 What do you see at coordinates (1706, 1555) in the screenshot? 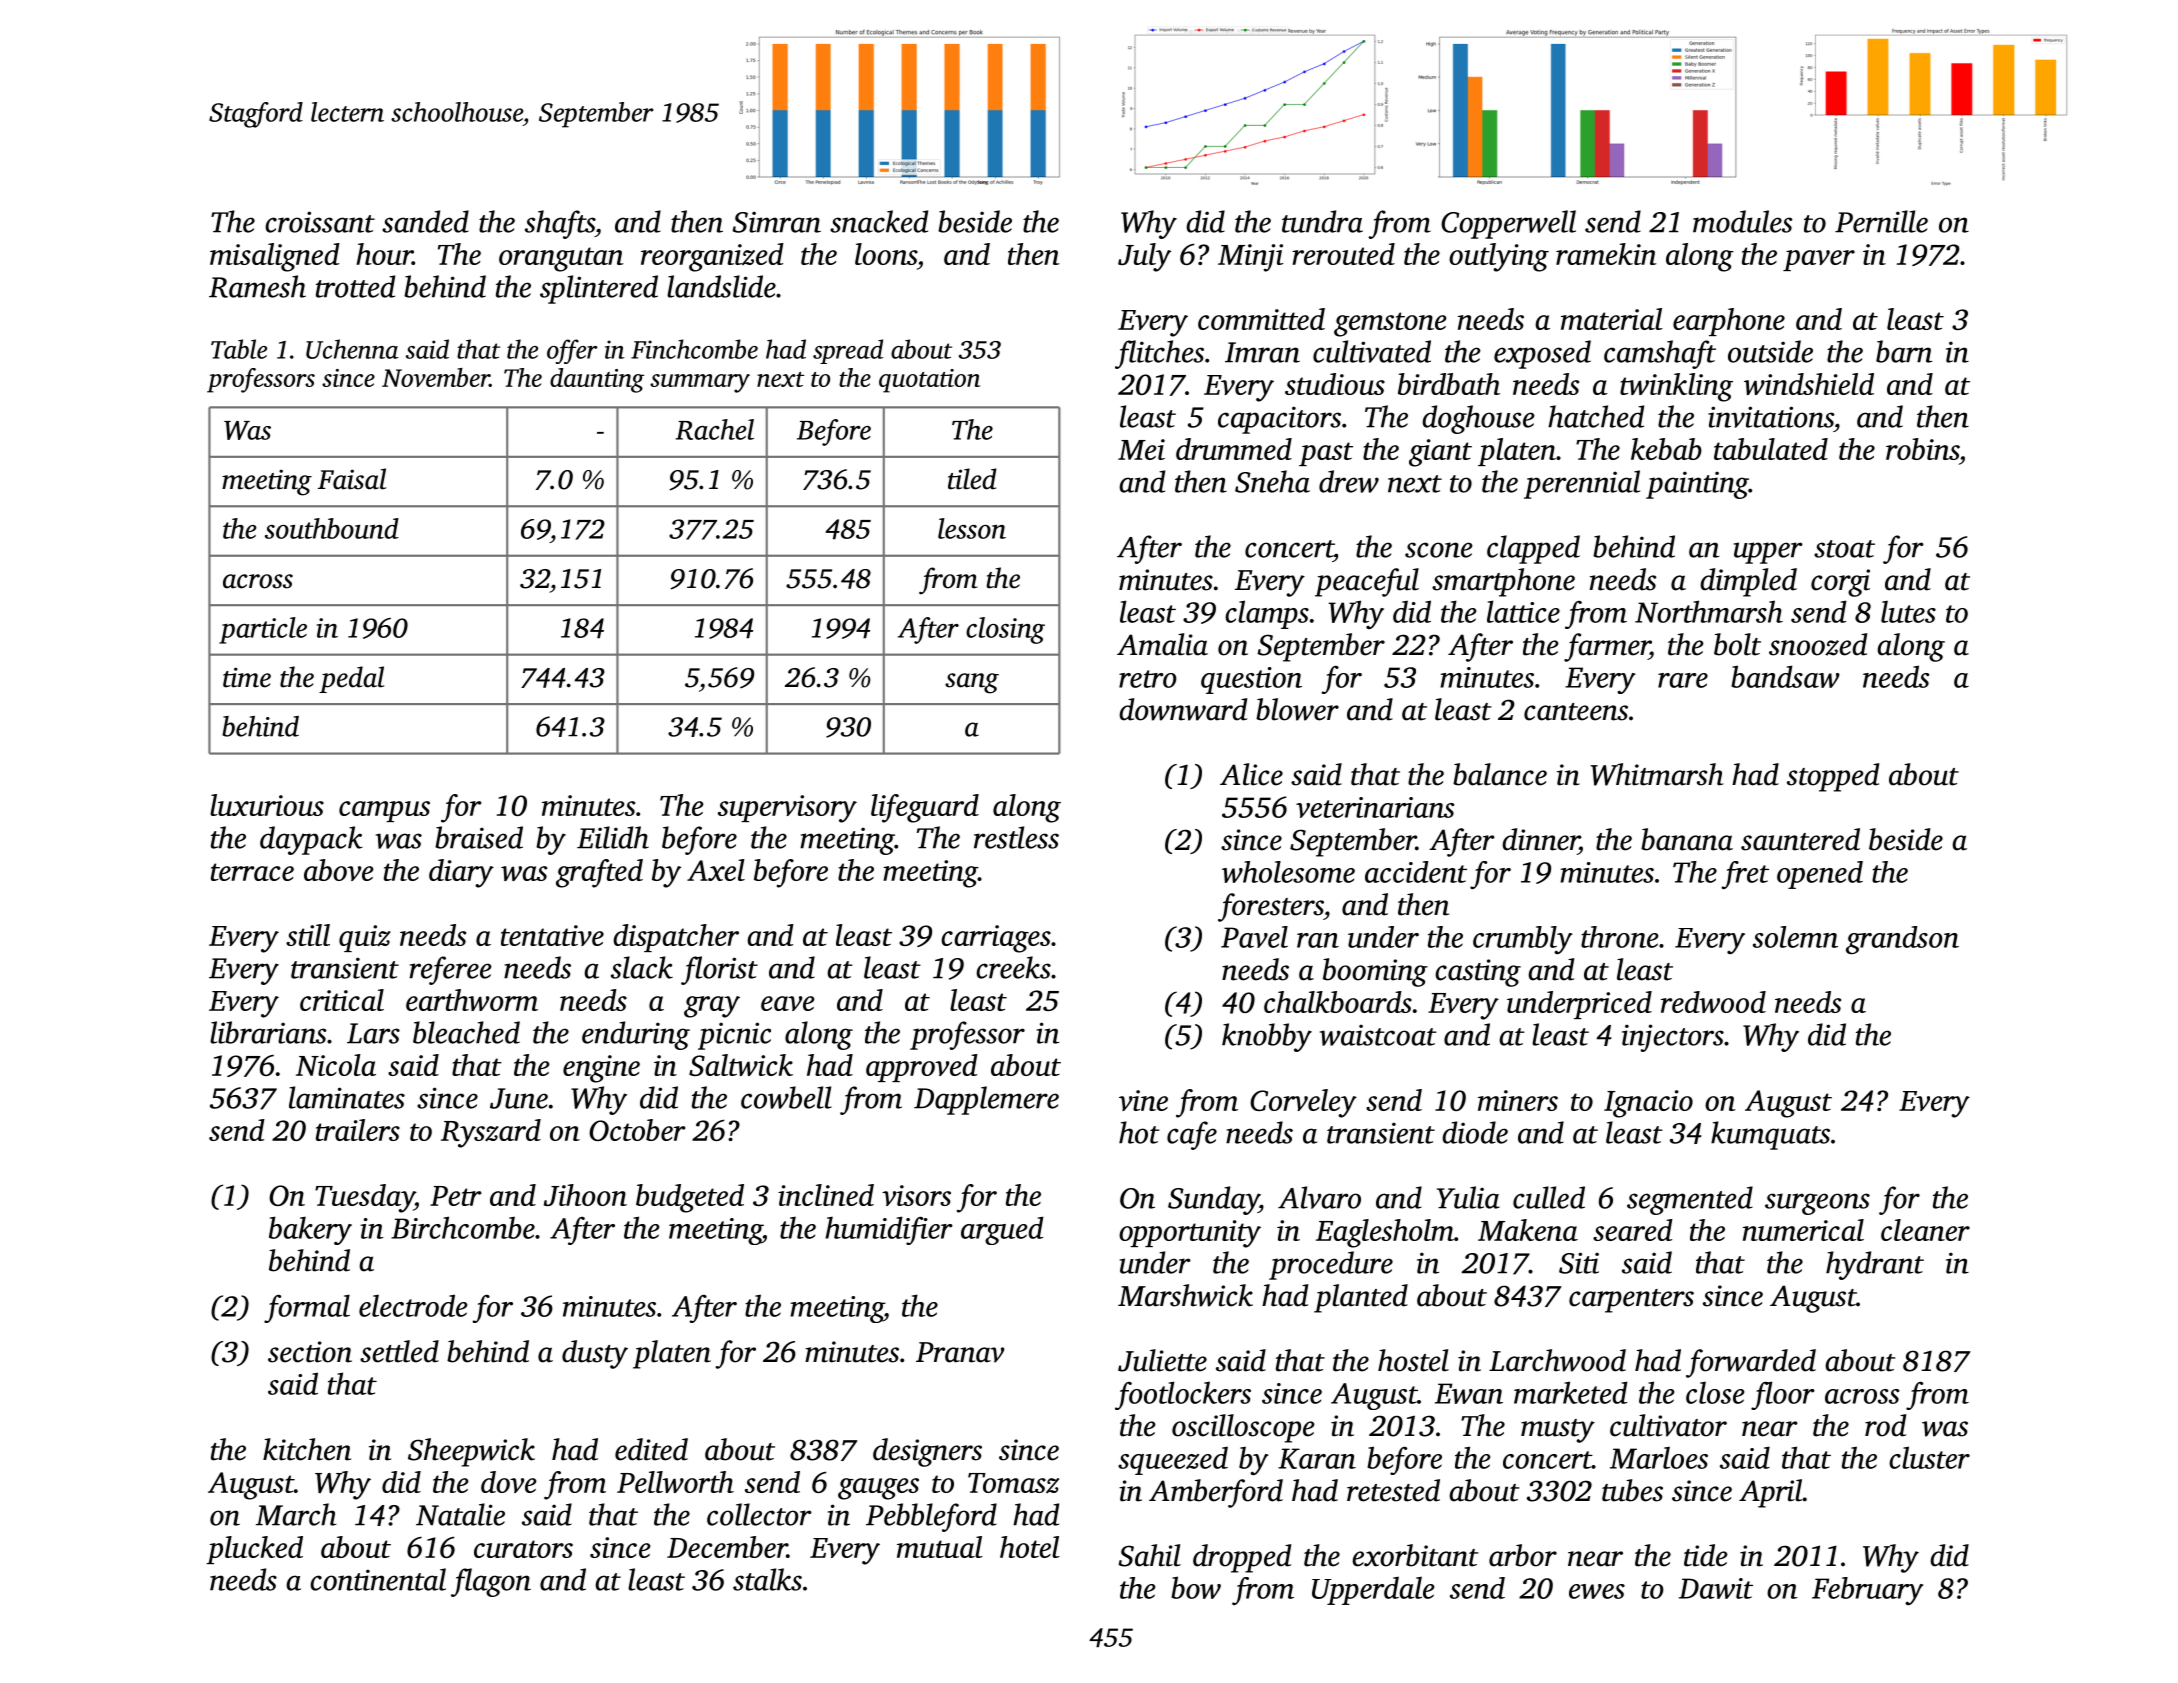
I see `tide` at bounding box center [1706, 1555].
